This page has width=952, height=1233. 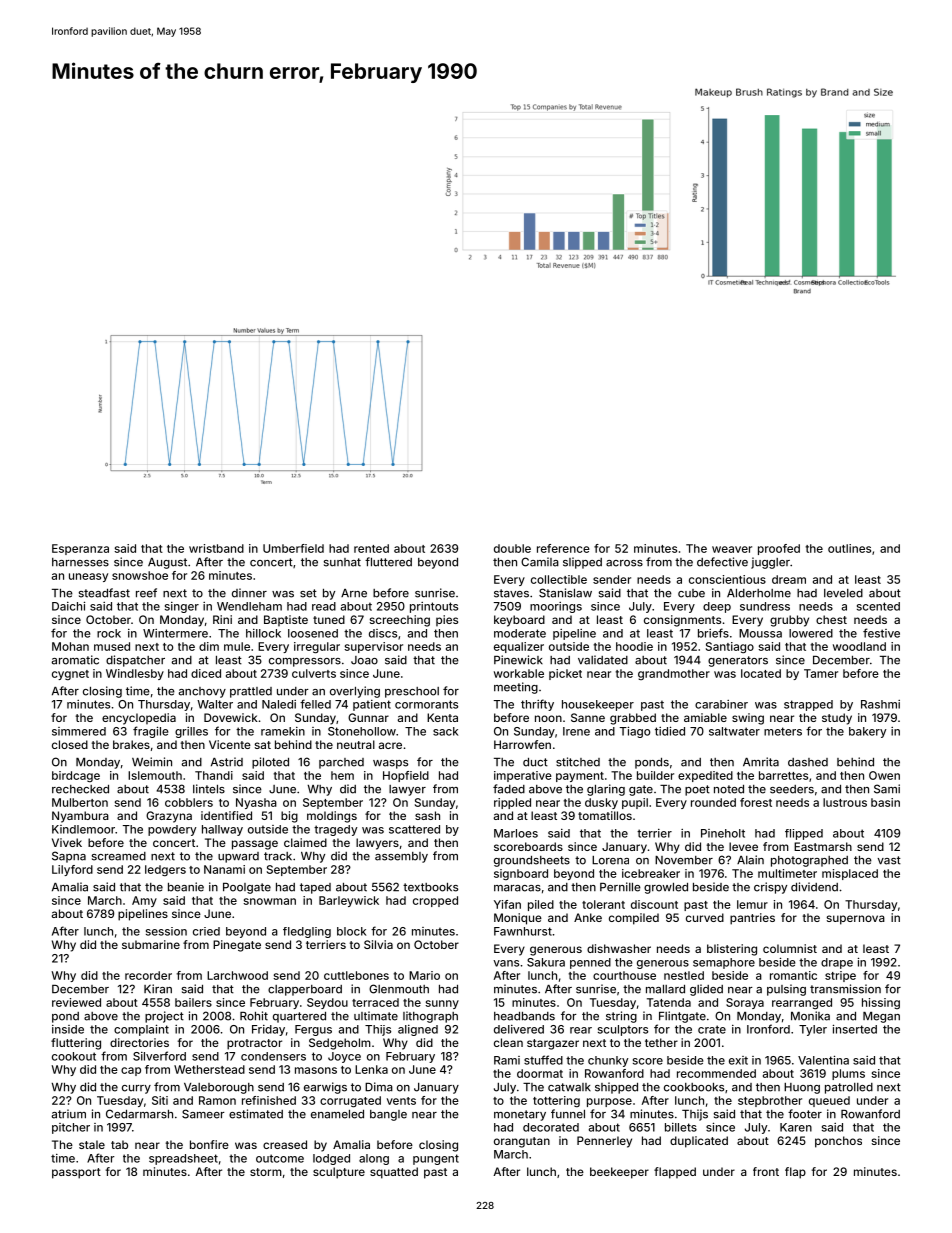 I want to click on supernova, so click(x=856, y=920).
